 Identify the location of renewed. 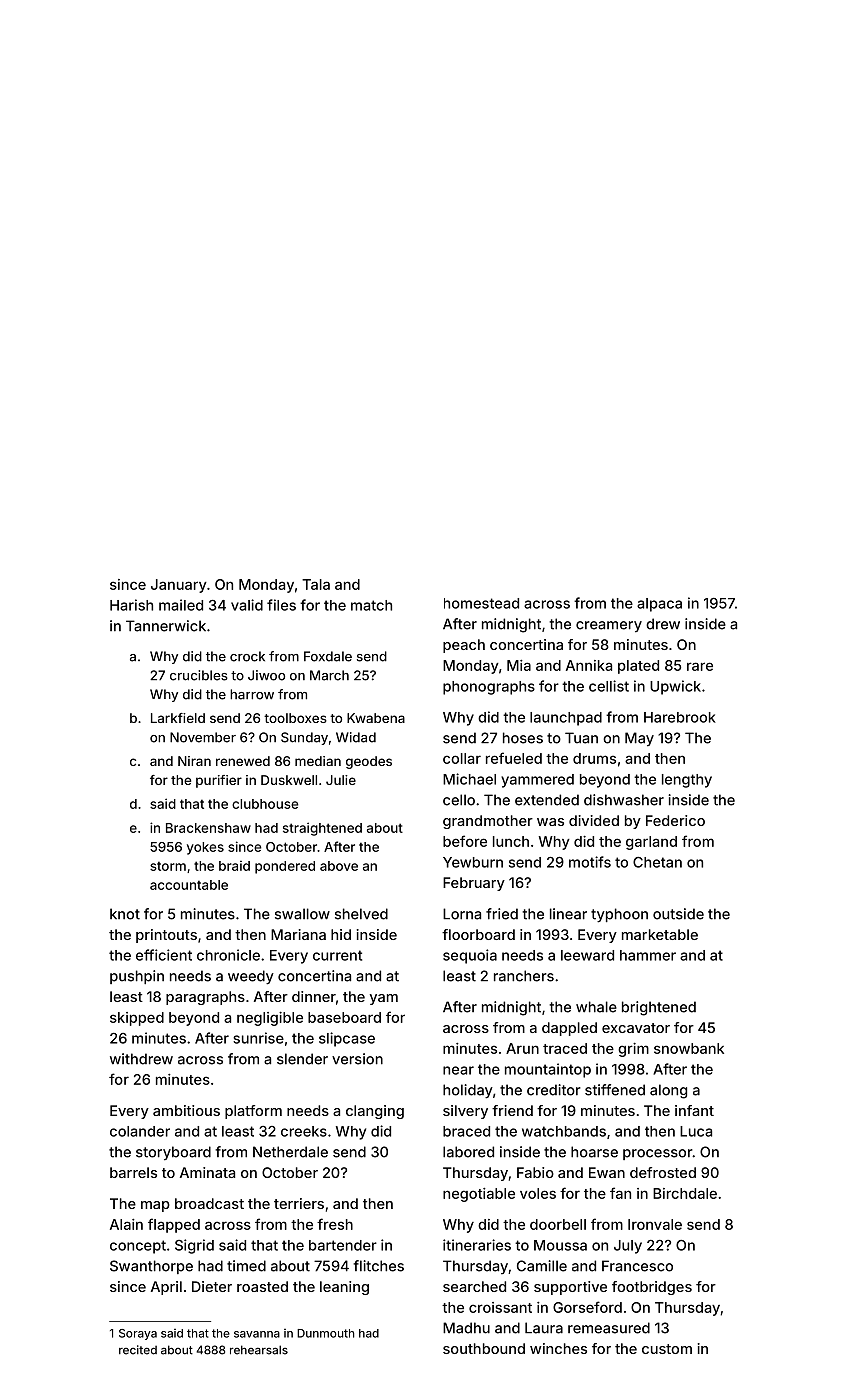
(243, 761).
